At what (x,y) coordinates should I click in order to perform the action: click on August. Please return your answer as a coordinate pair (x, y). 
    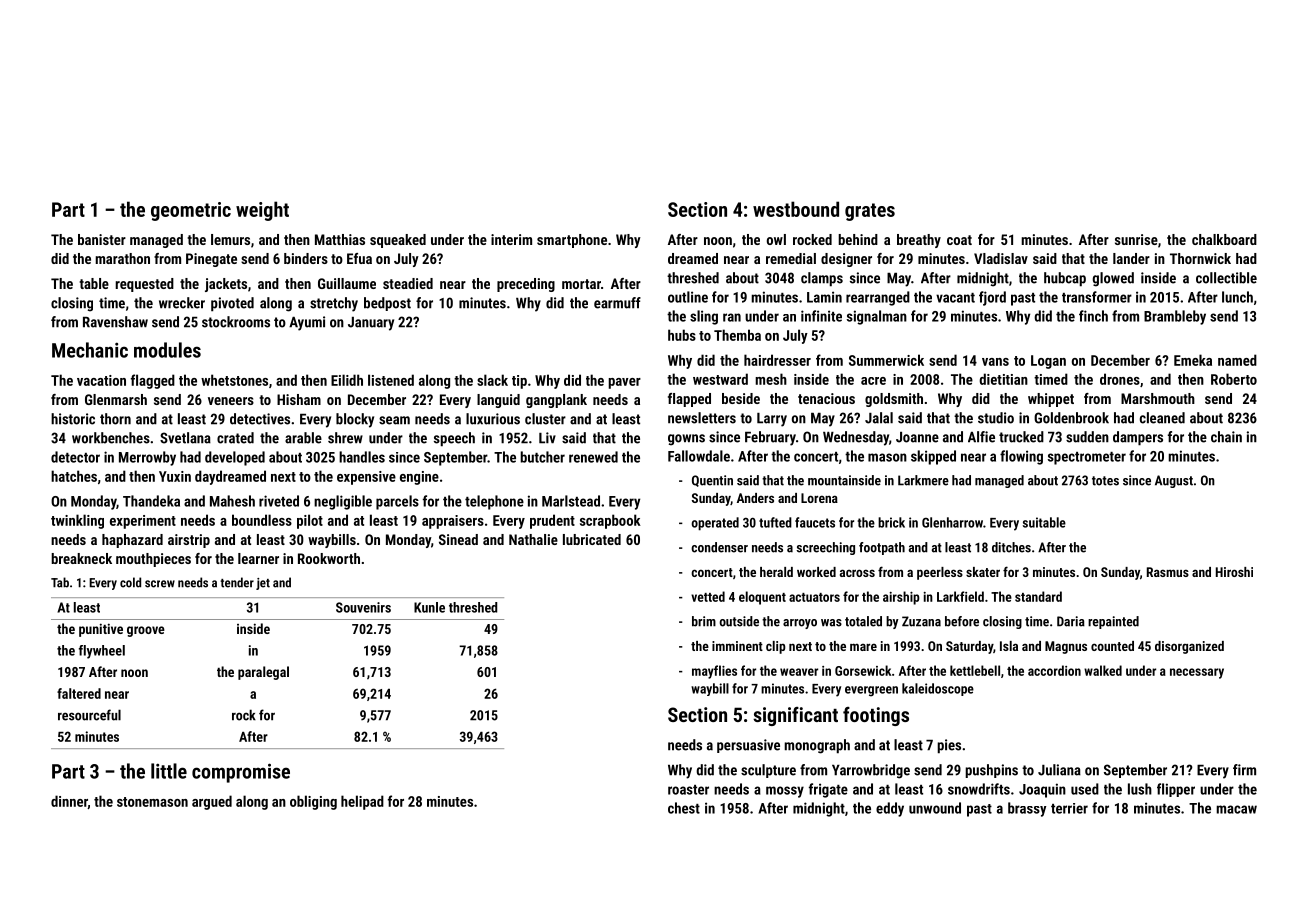
    Looking at the image, I should click on (1174, 481).
